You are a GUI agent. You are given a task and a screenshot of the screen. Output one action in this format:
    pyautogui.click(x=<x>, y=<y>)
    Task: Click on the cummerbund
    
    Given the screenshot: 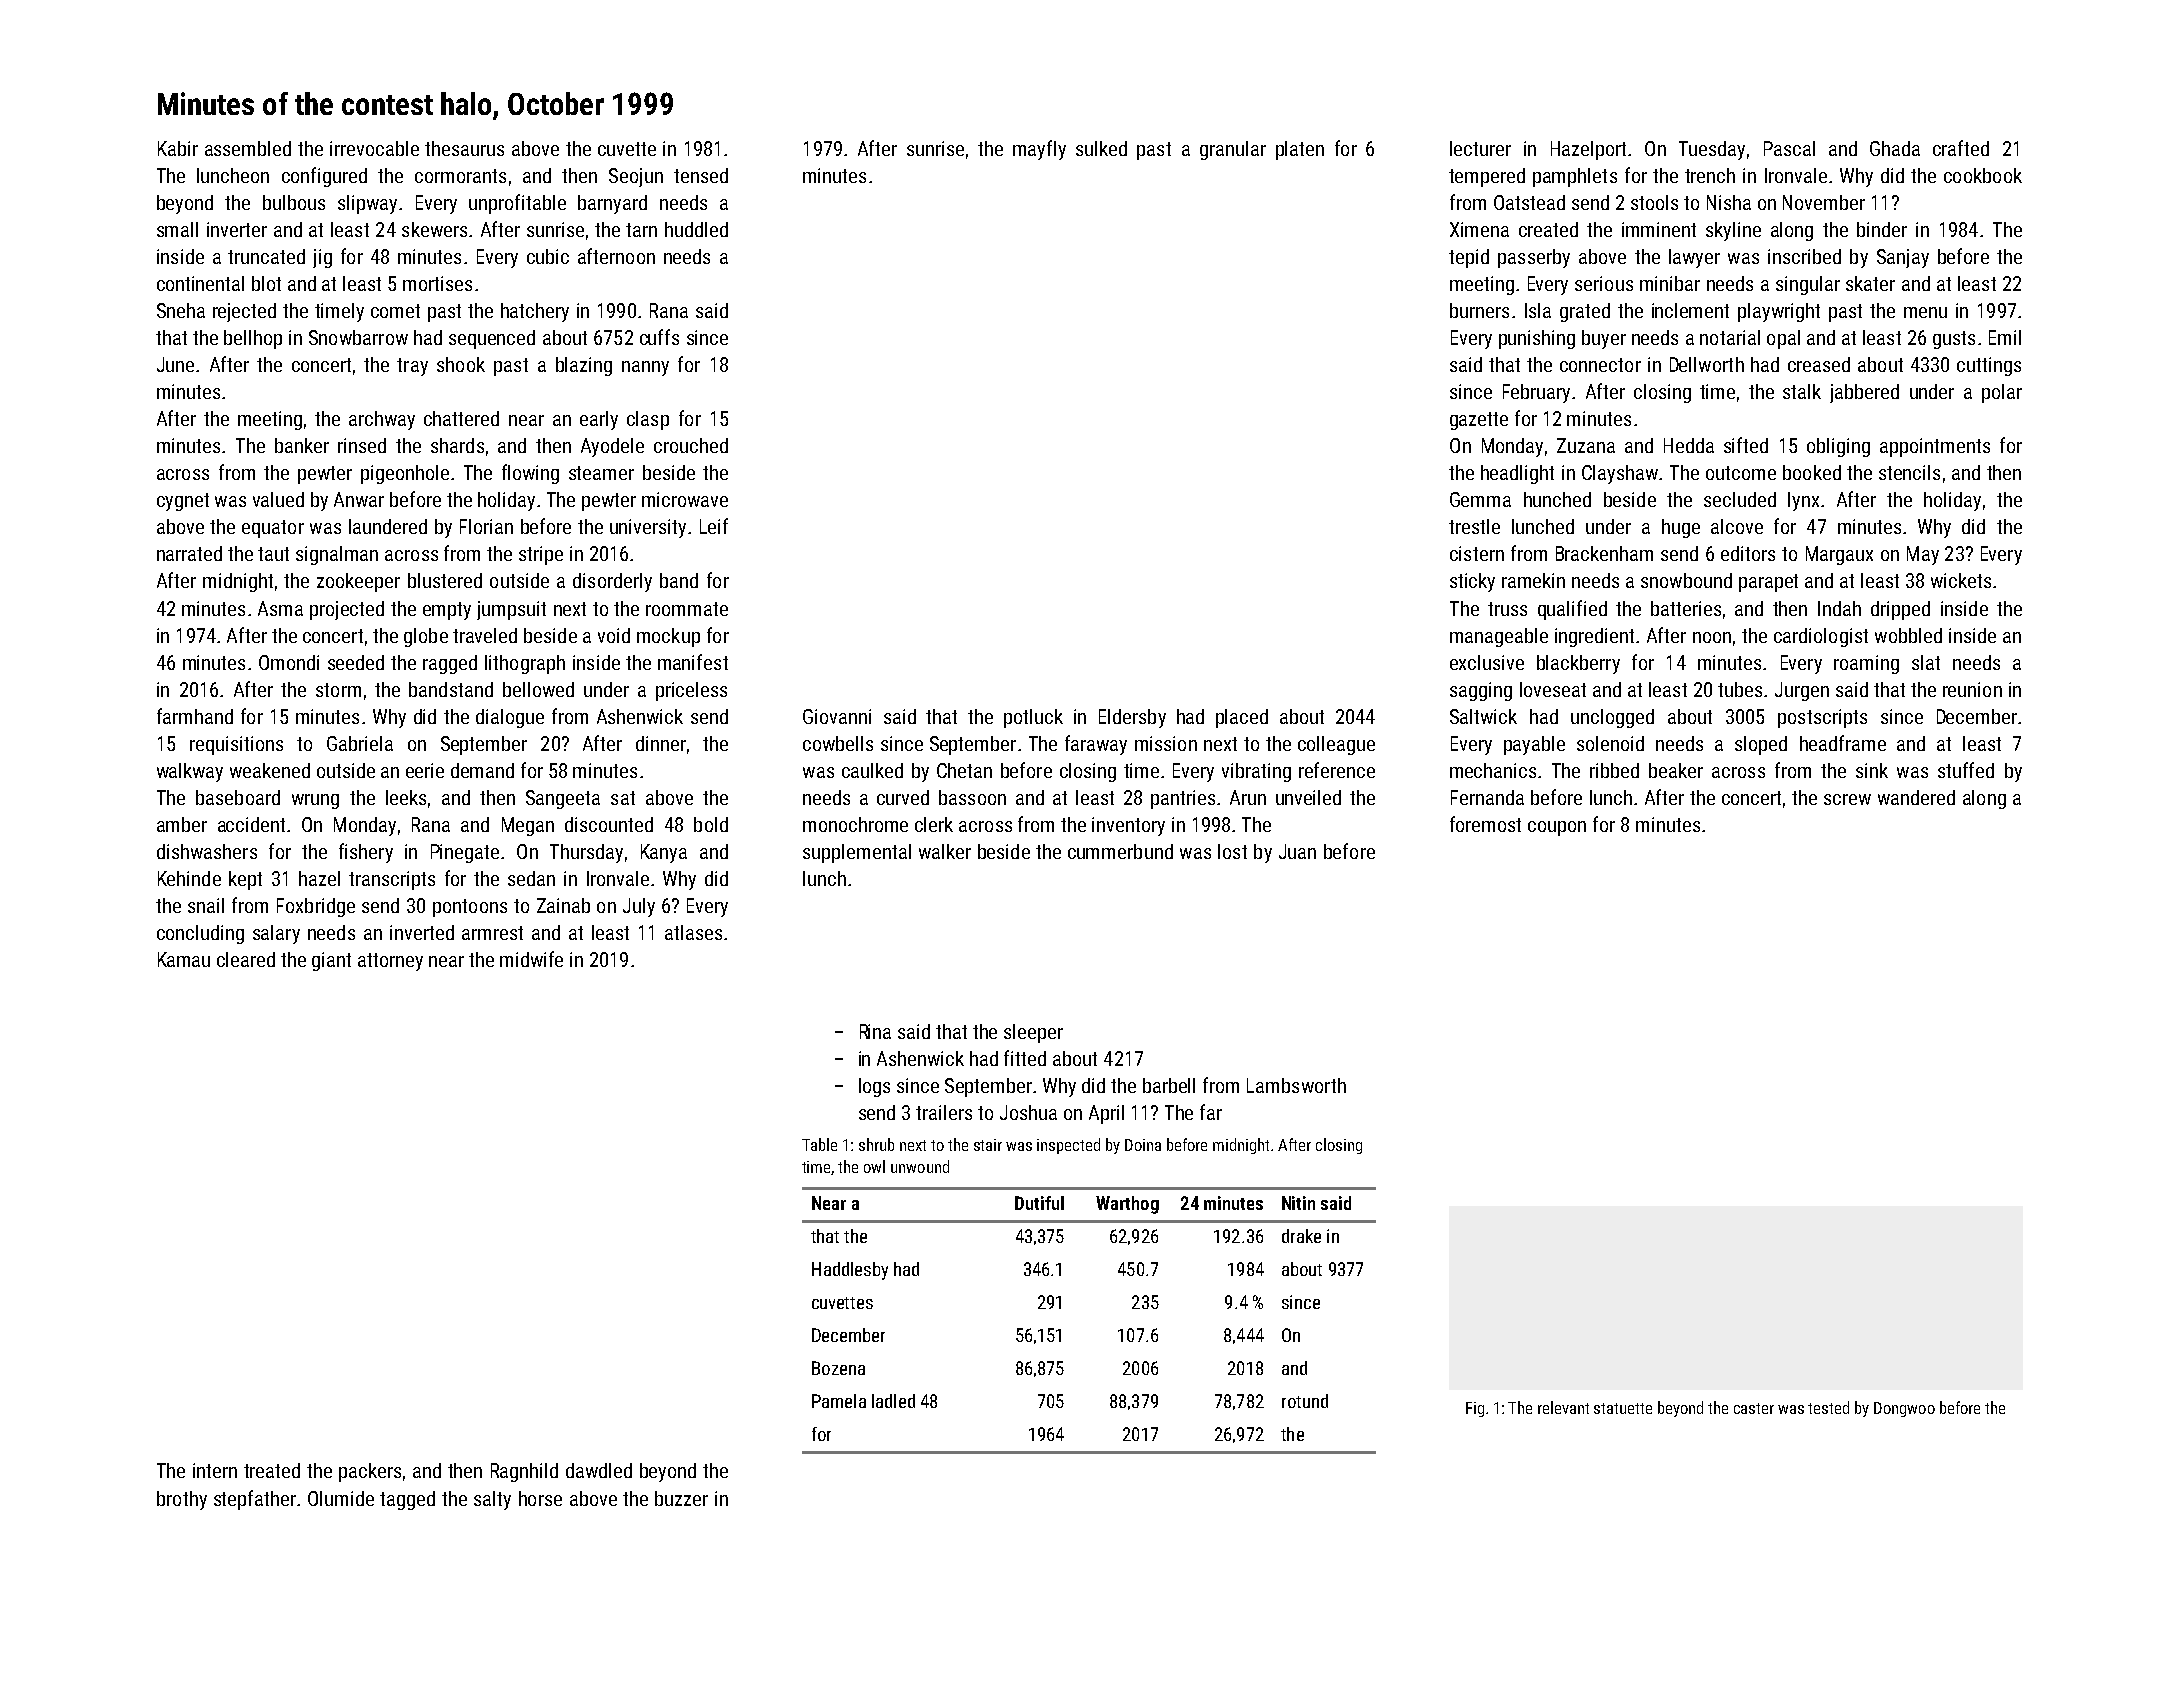 What is the action you would take?
    pyautogui.click(x=1120, y=851)
